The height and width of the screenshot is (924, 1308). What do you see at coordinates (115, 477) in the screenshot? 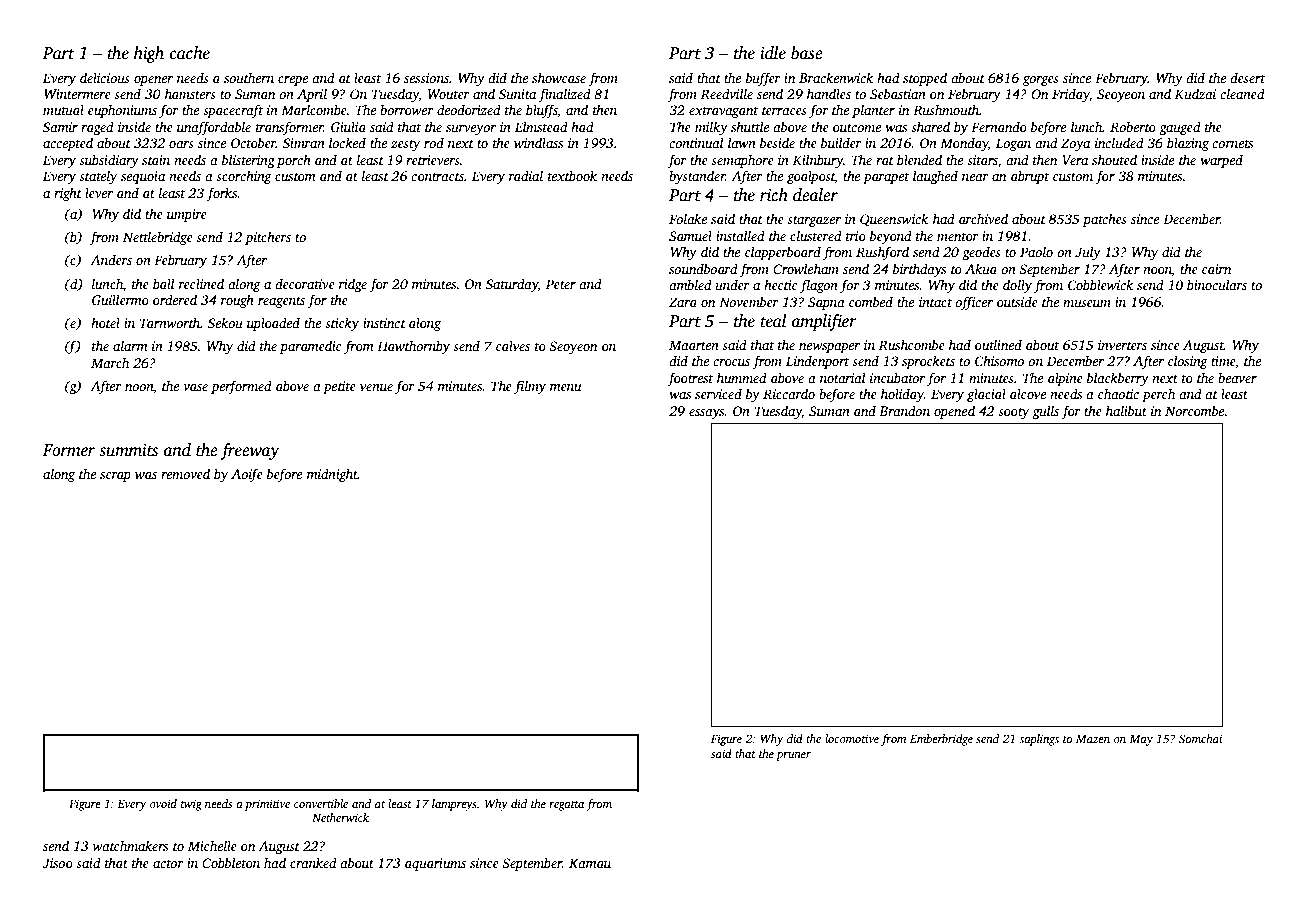
I see `scrap` at bounding box center [115, 477].
